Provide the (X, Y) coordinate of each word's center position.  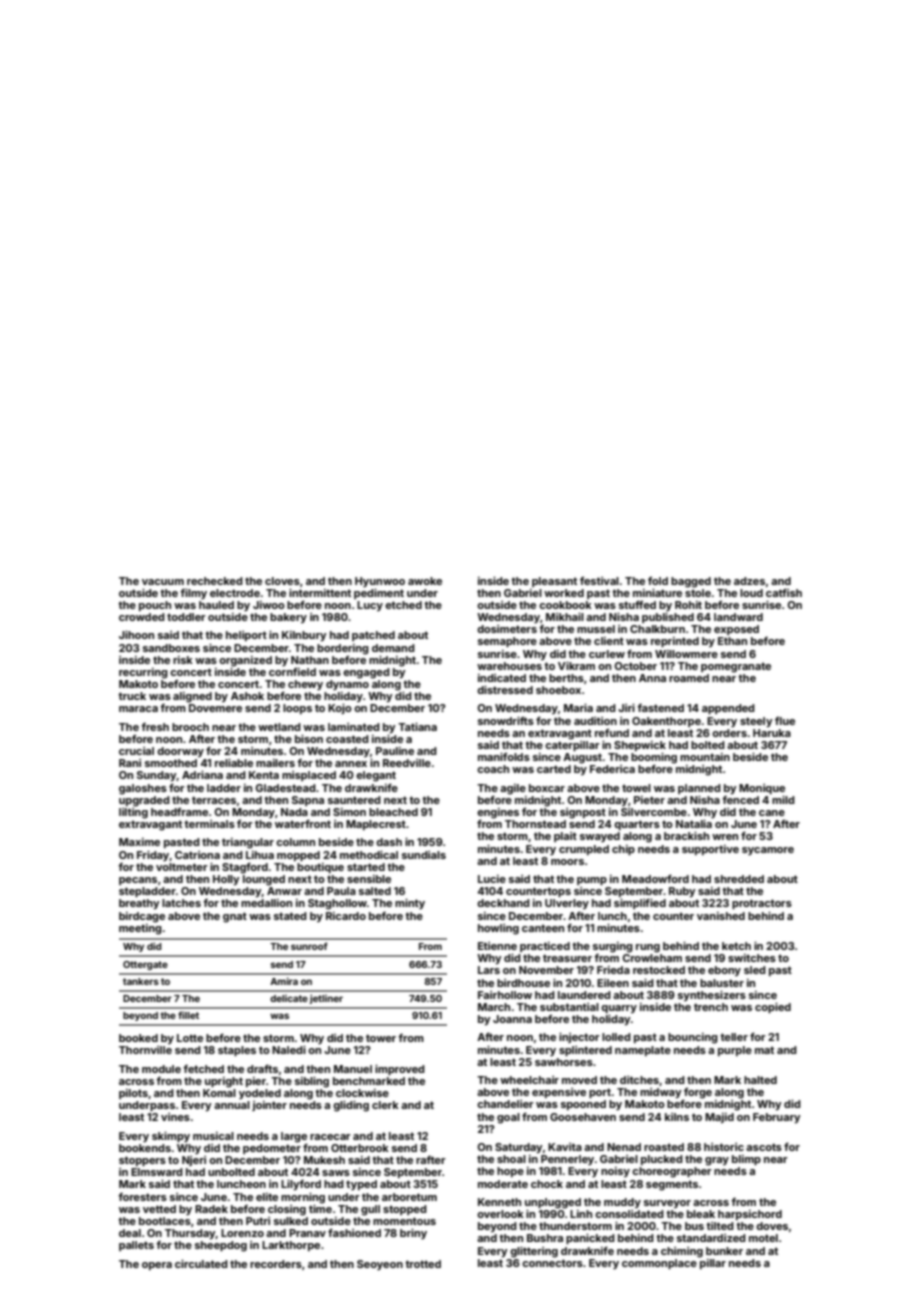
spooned (583, 1105)
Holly (226, 880)
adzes (749, 581)
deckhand (503, 903)
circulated (201, 1263)
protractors (762, 904)
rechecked (215, 581)
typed (361, 1185)
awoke (425, 581)
